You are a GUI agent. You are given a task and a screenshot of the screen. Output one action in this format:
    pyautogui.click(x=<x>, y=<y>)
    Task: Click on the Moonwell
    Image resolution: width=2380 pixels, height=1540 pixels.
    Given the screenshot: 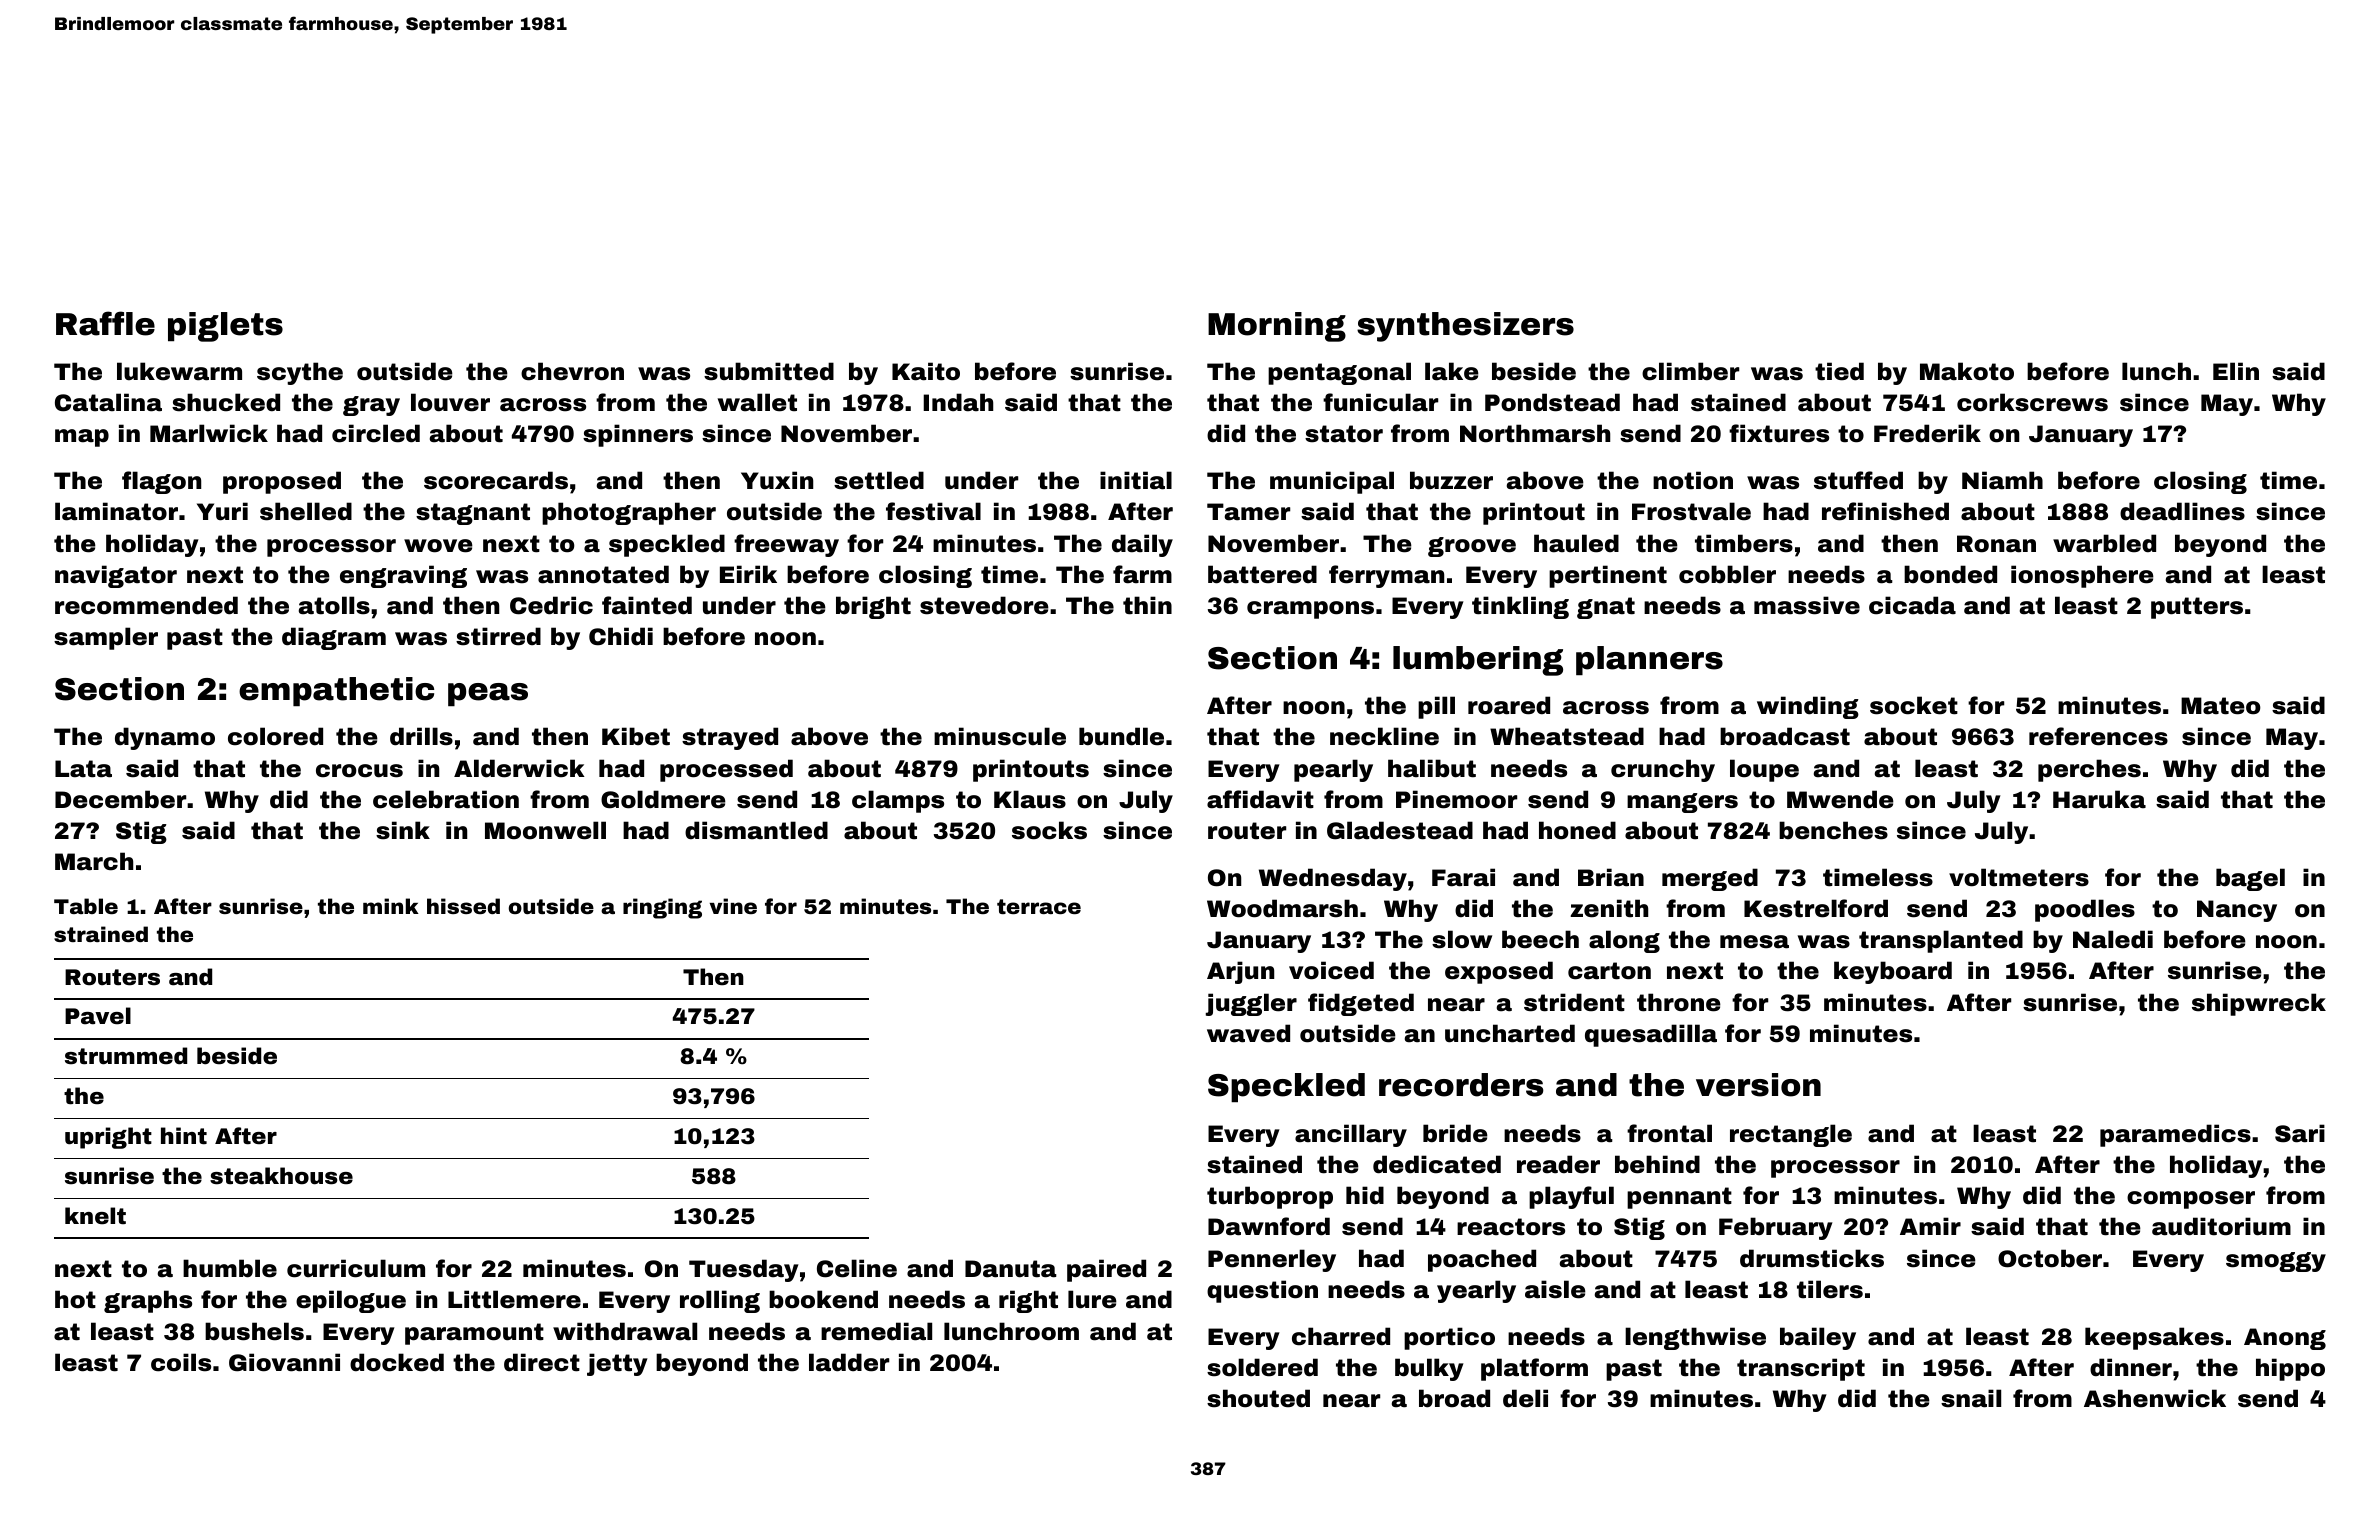 What is the action you would take?
    pyautogui.click(x=545, y=830)
